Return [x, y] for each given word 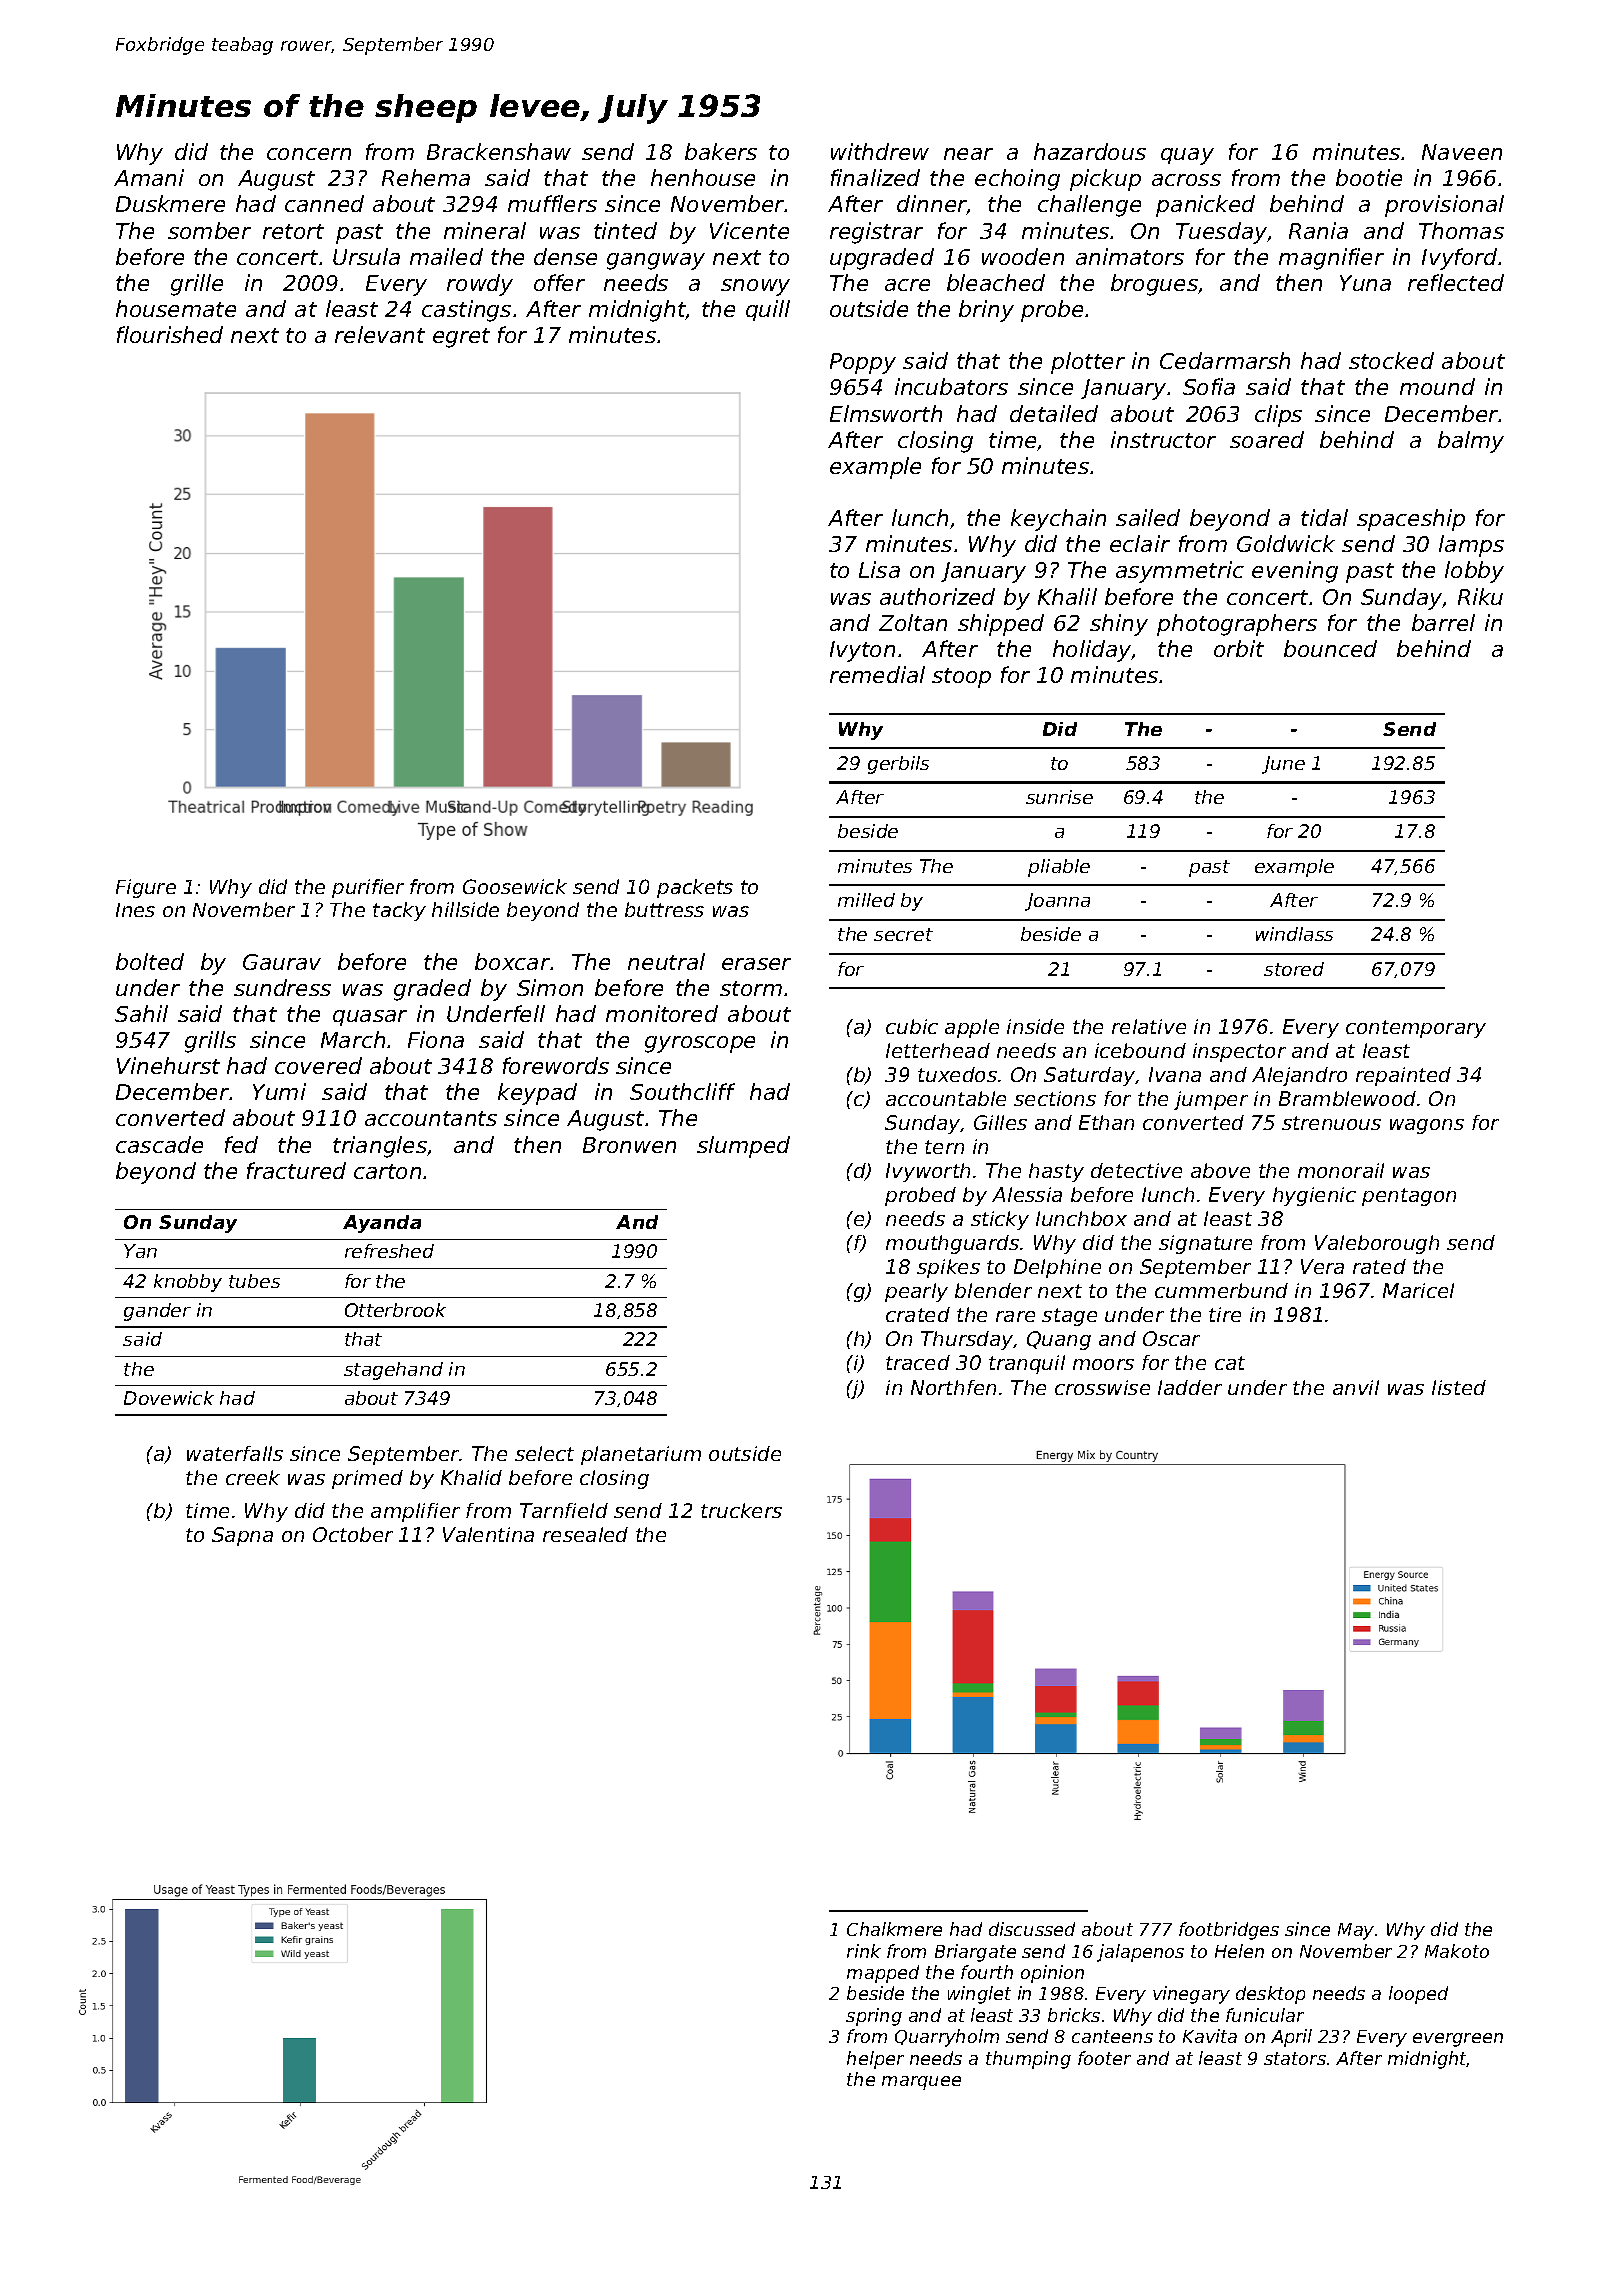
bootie [1369, 177]
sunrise [1059, 797]
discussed [1032, 1929]
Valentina [488, 1534]
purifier [368, 888]
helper [875, 2060]
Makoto [1457, 1951]
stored [1294, 969]
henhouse [703, 177]
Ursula [366, 256]
